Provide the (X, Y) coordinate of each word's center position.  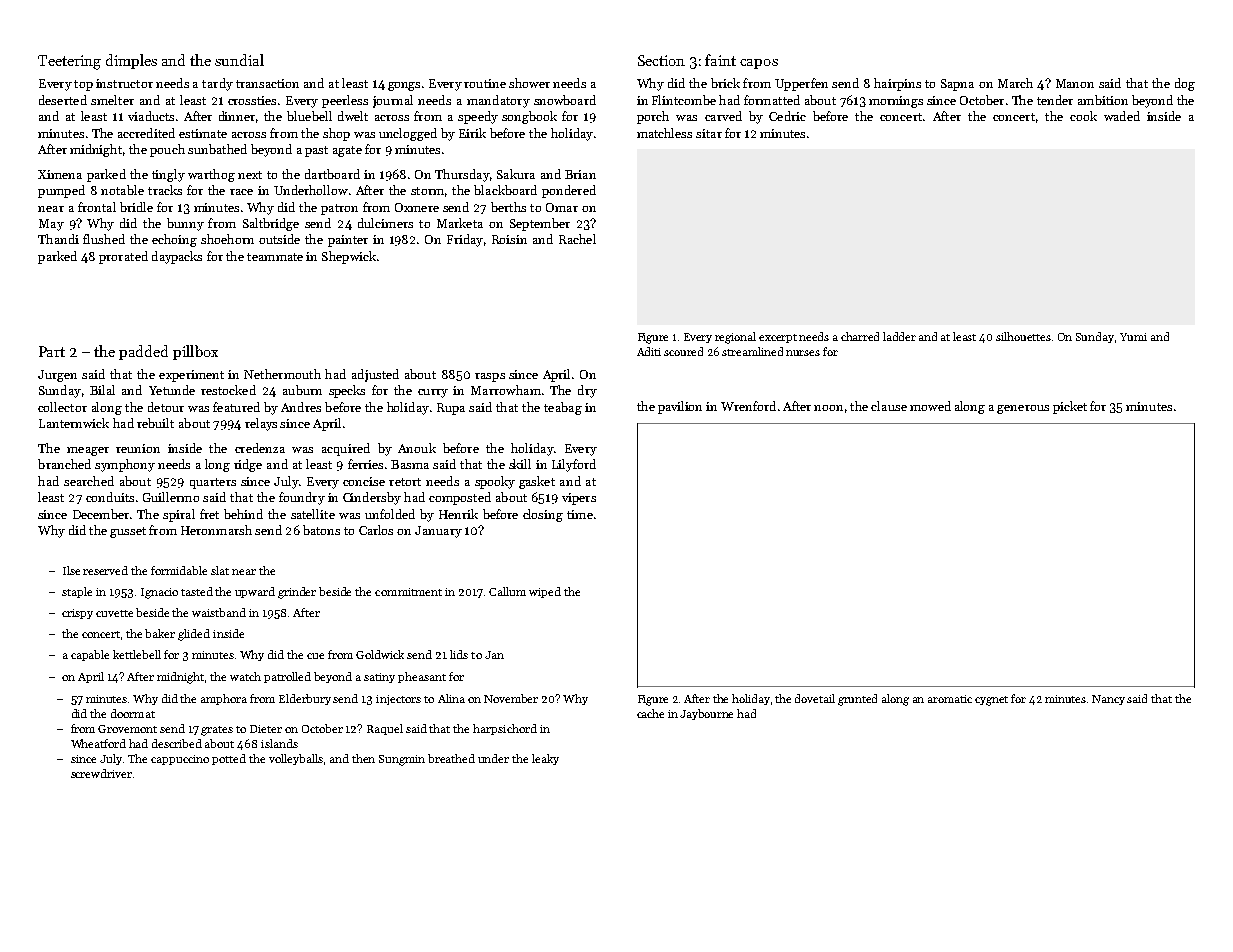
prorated (123, 257)
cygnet (991, 701)
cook (1083, 116)
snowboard (565, 100)
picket (1070, 407)
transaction (267, 83)
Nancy (1108, 700)
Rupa (451, 409)
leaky (545, 759)
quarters (213, 483)
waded (1122, 116)
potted (229, 759)
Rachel (577, 239)
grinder (297, 593)
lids (459, 654)
